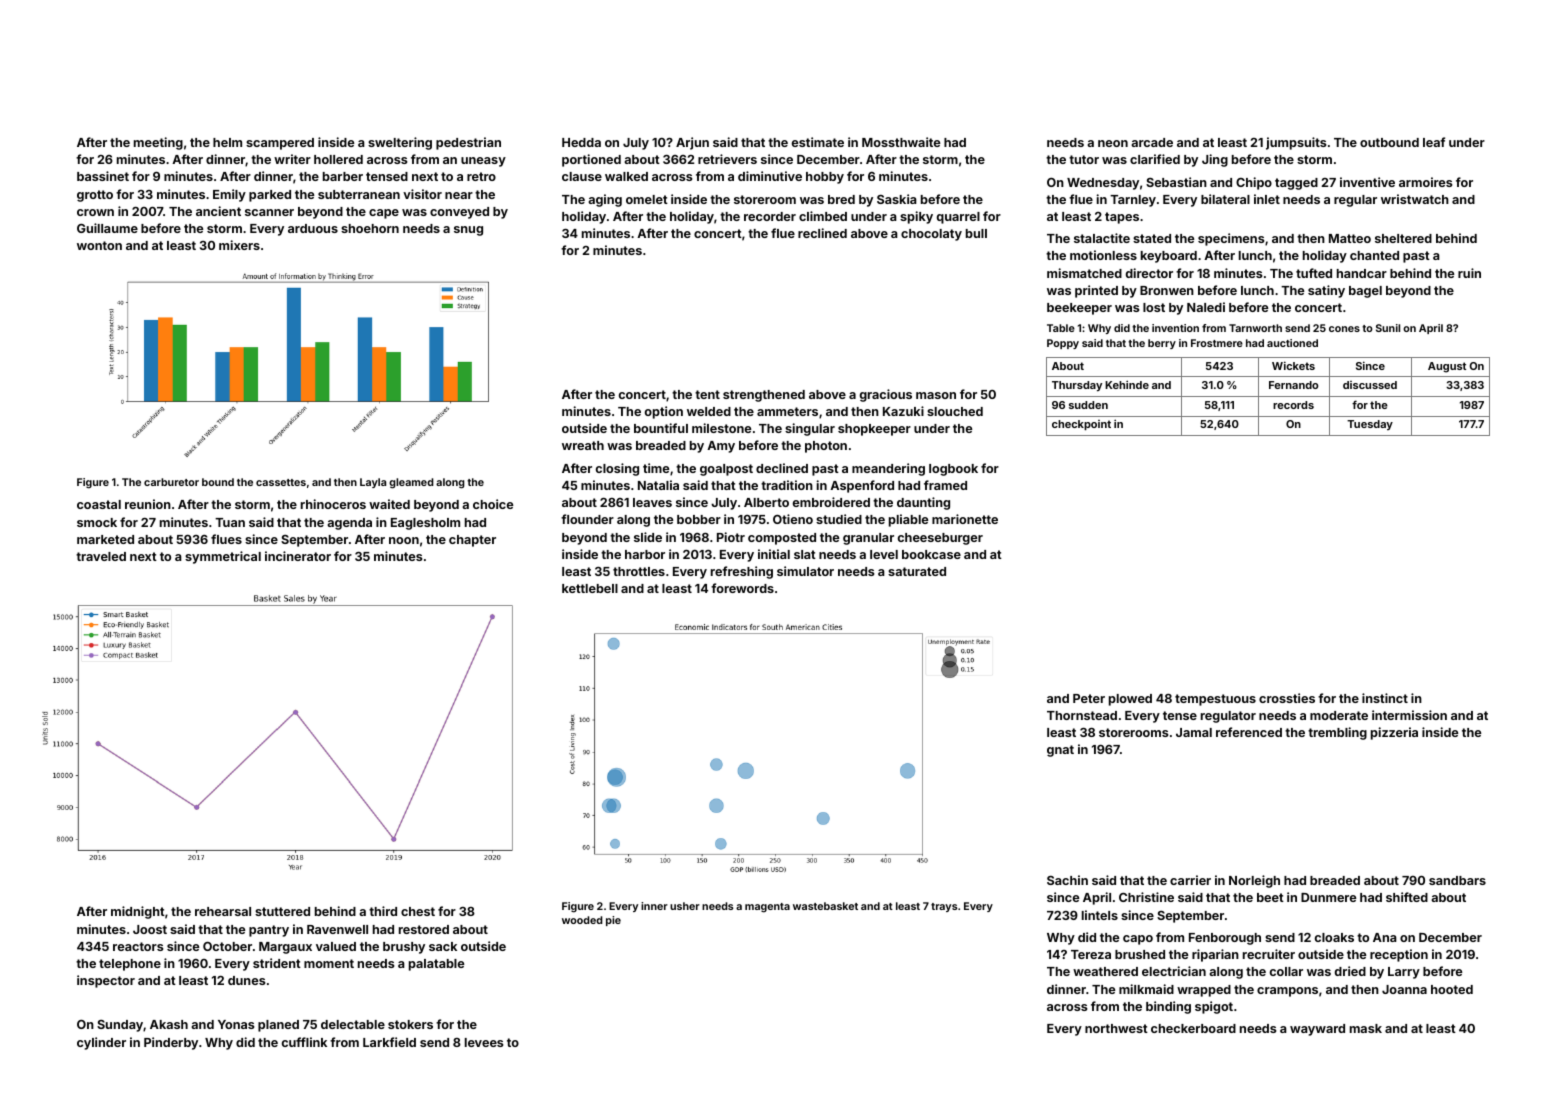 This screenshot has width=1566, height=1107. What do you see at coordinates (1089, 698) in the screenshot?
I see `Peter` at bounding box center [1089, 698].
